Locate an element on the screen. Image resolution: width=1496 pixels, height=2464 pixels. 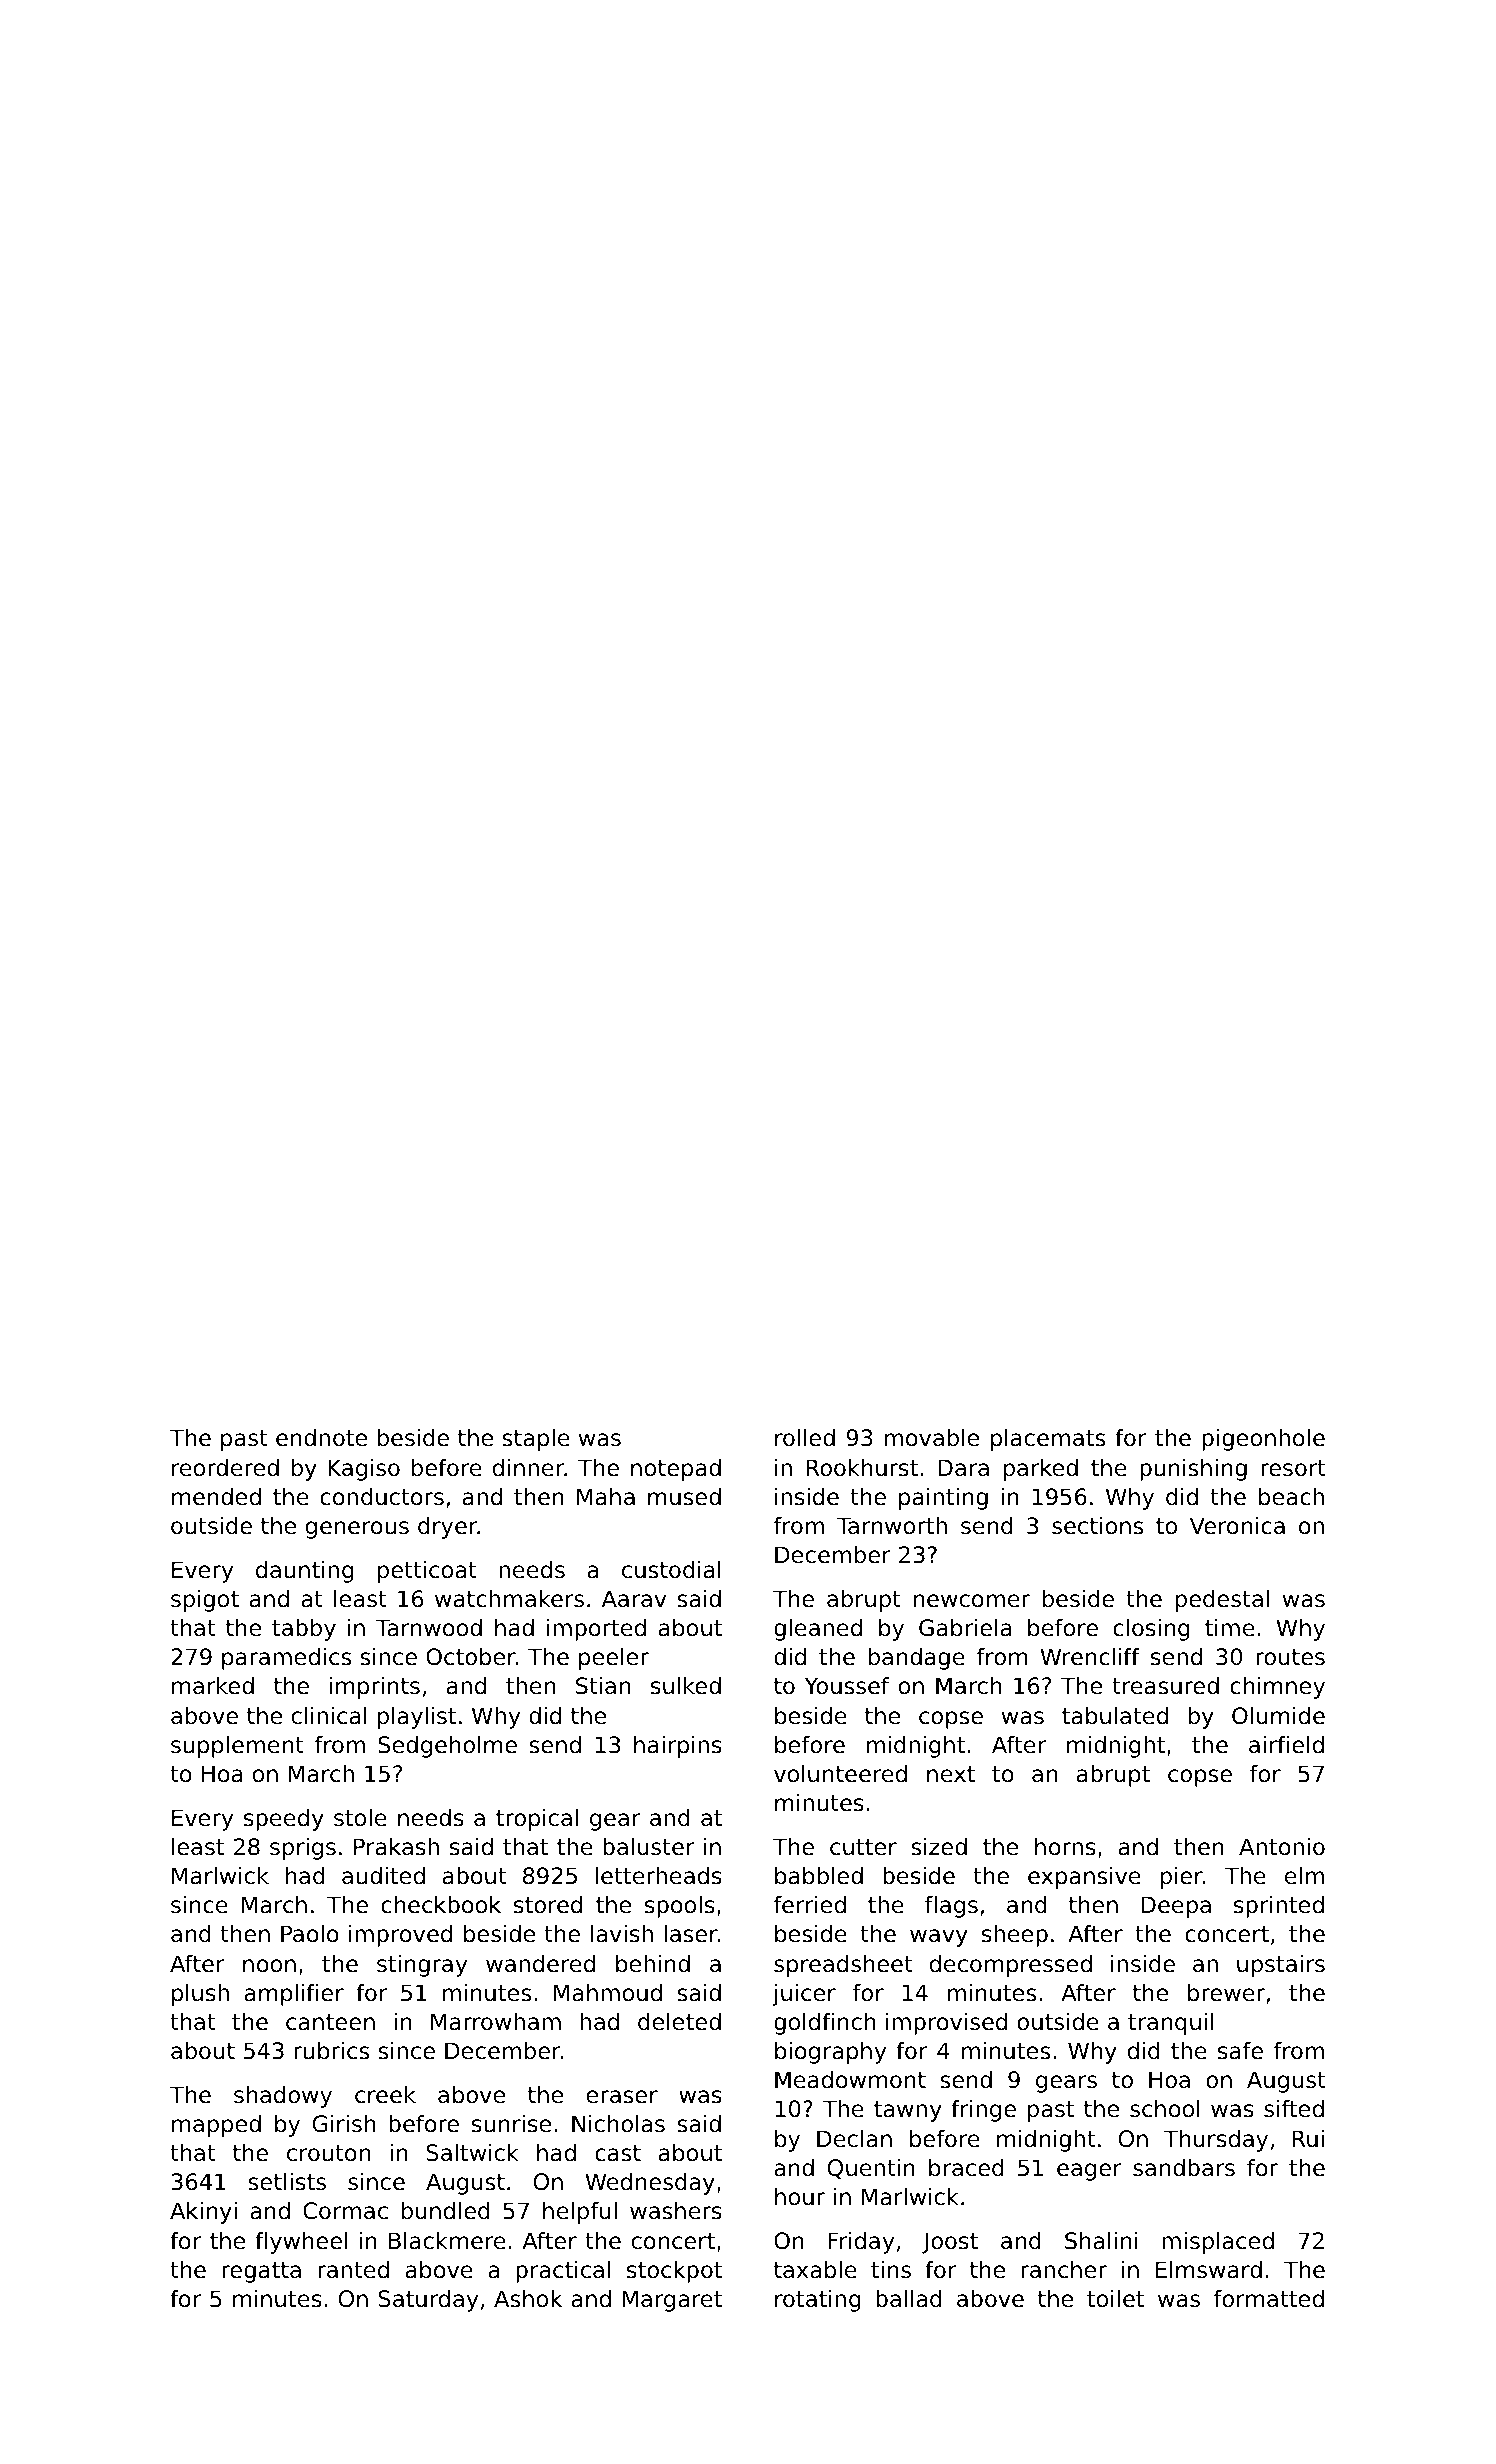
sprinted is located at coordinates (1279, 1907).
